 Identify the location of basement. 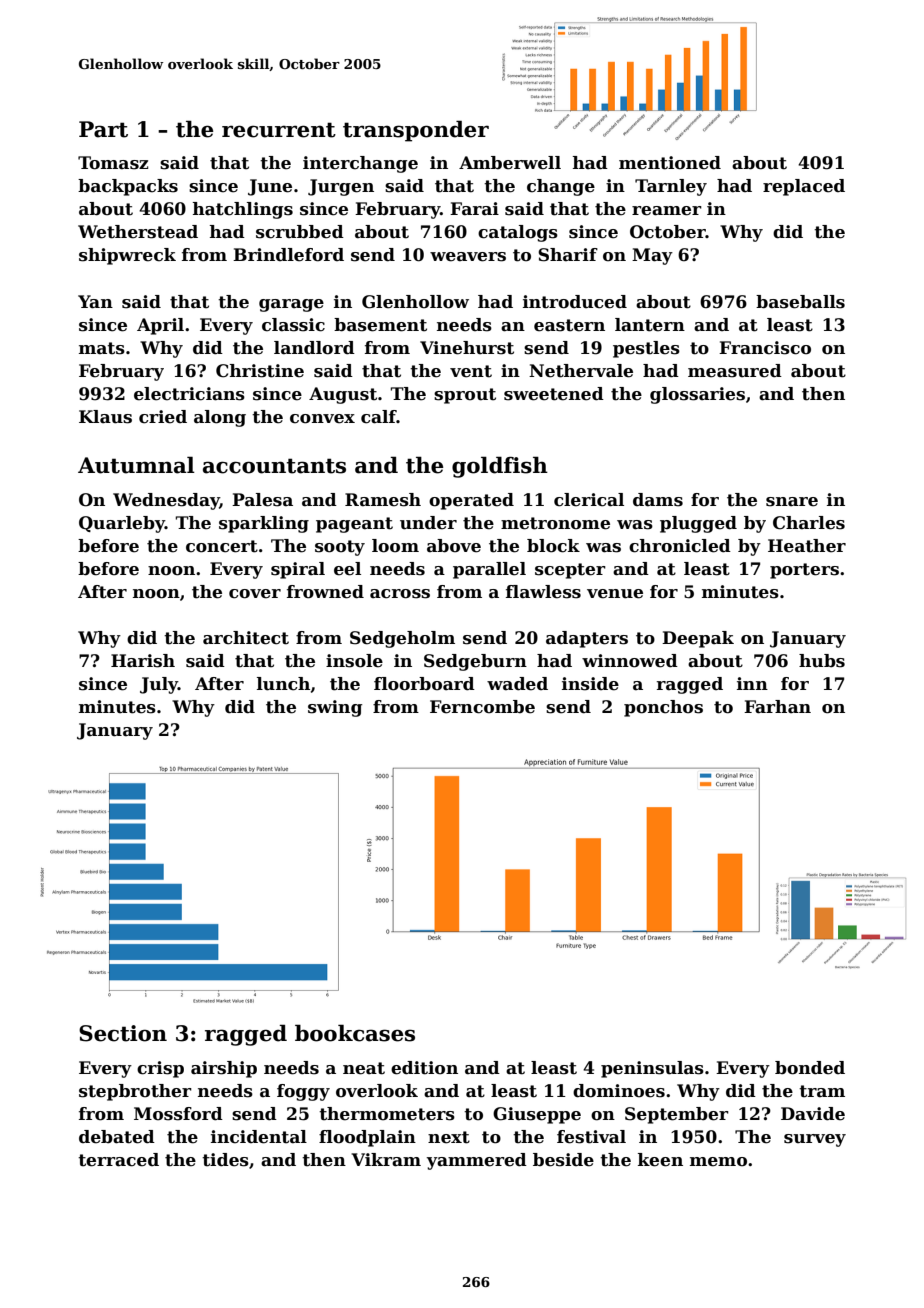
(380, 325).
